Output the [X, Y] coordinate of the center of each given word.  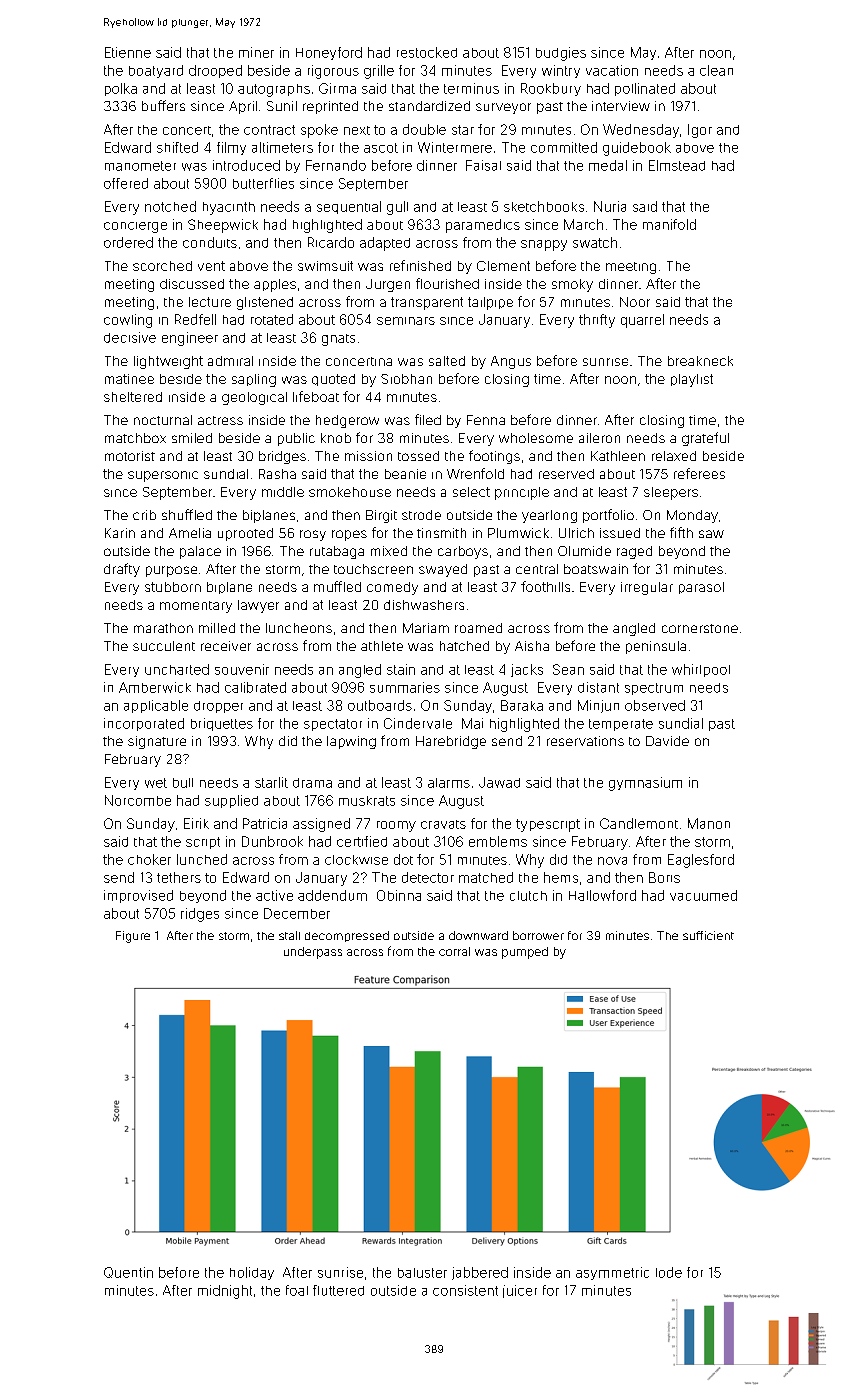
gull [397, 208]
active [274, 895]
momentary [196, 607]
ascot [381, 148]
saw [711, 534]
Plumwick [518, 533]
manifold [669, 224]
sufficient [708, 935]
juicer [520, 1291]
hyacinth [229, 208]
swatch [595, 242]
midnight [225, 1292]
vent [211, 266]
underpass [313, 953]
